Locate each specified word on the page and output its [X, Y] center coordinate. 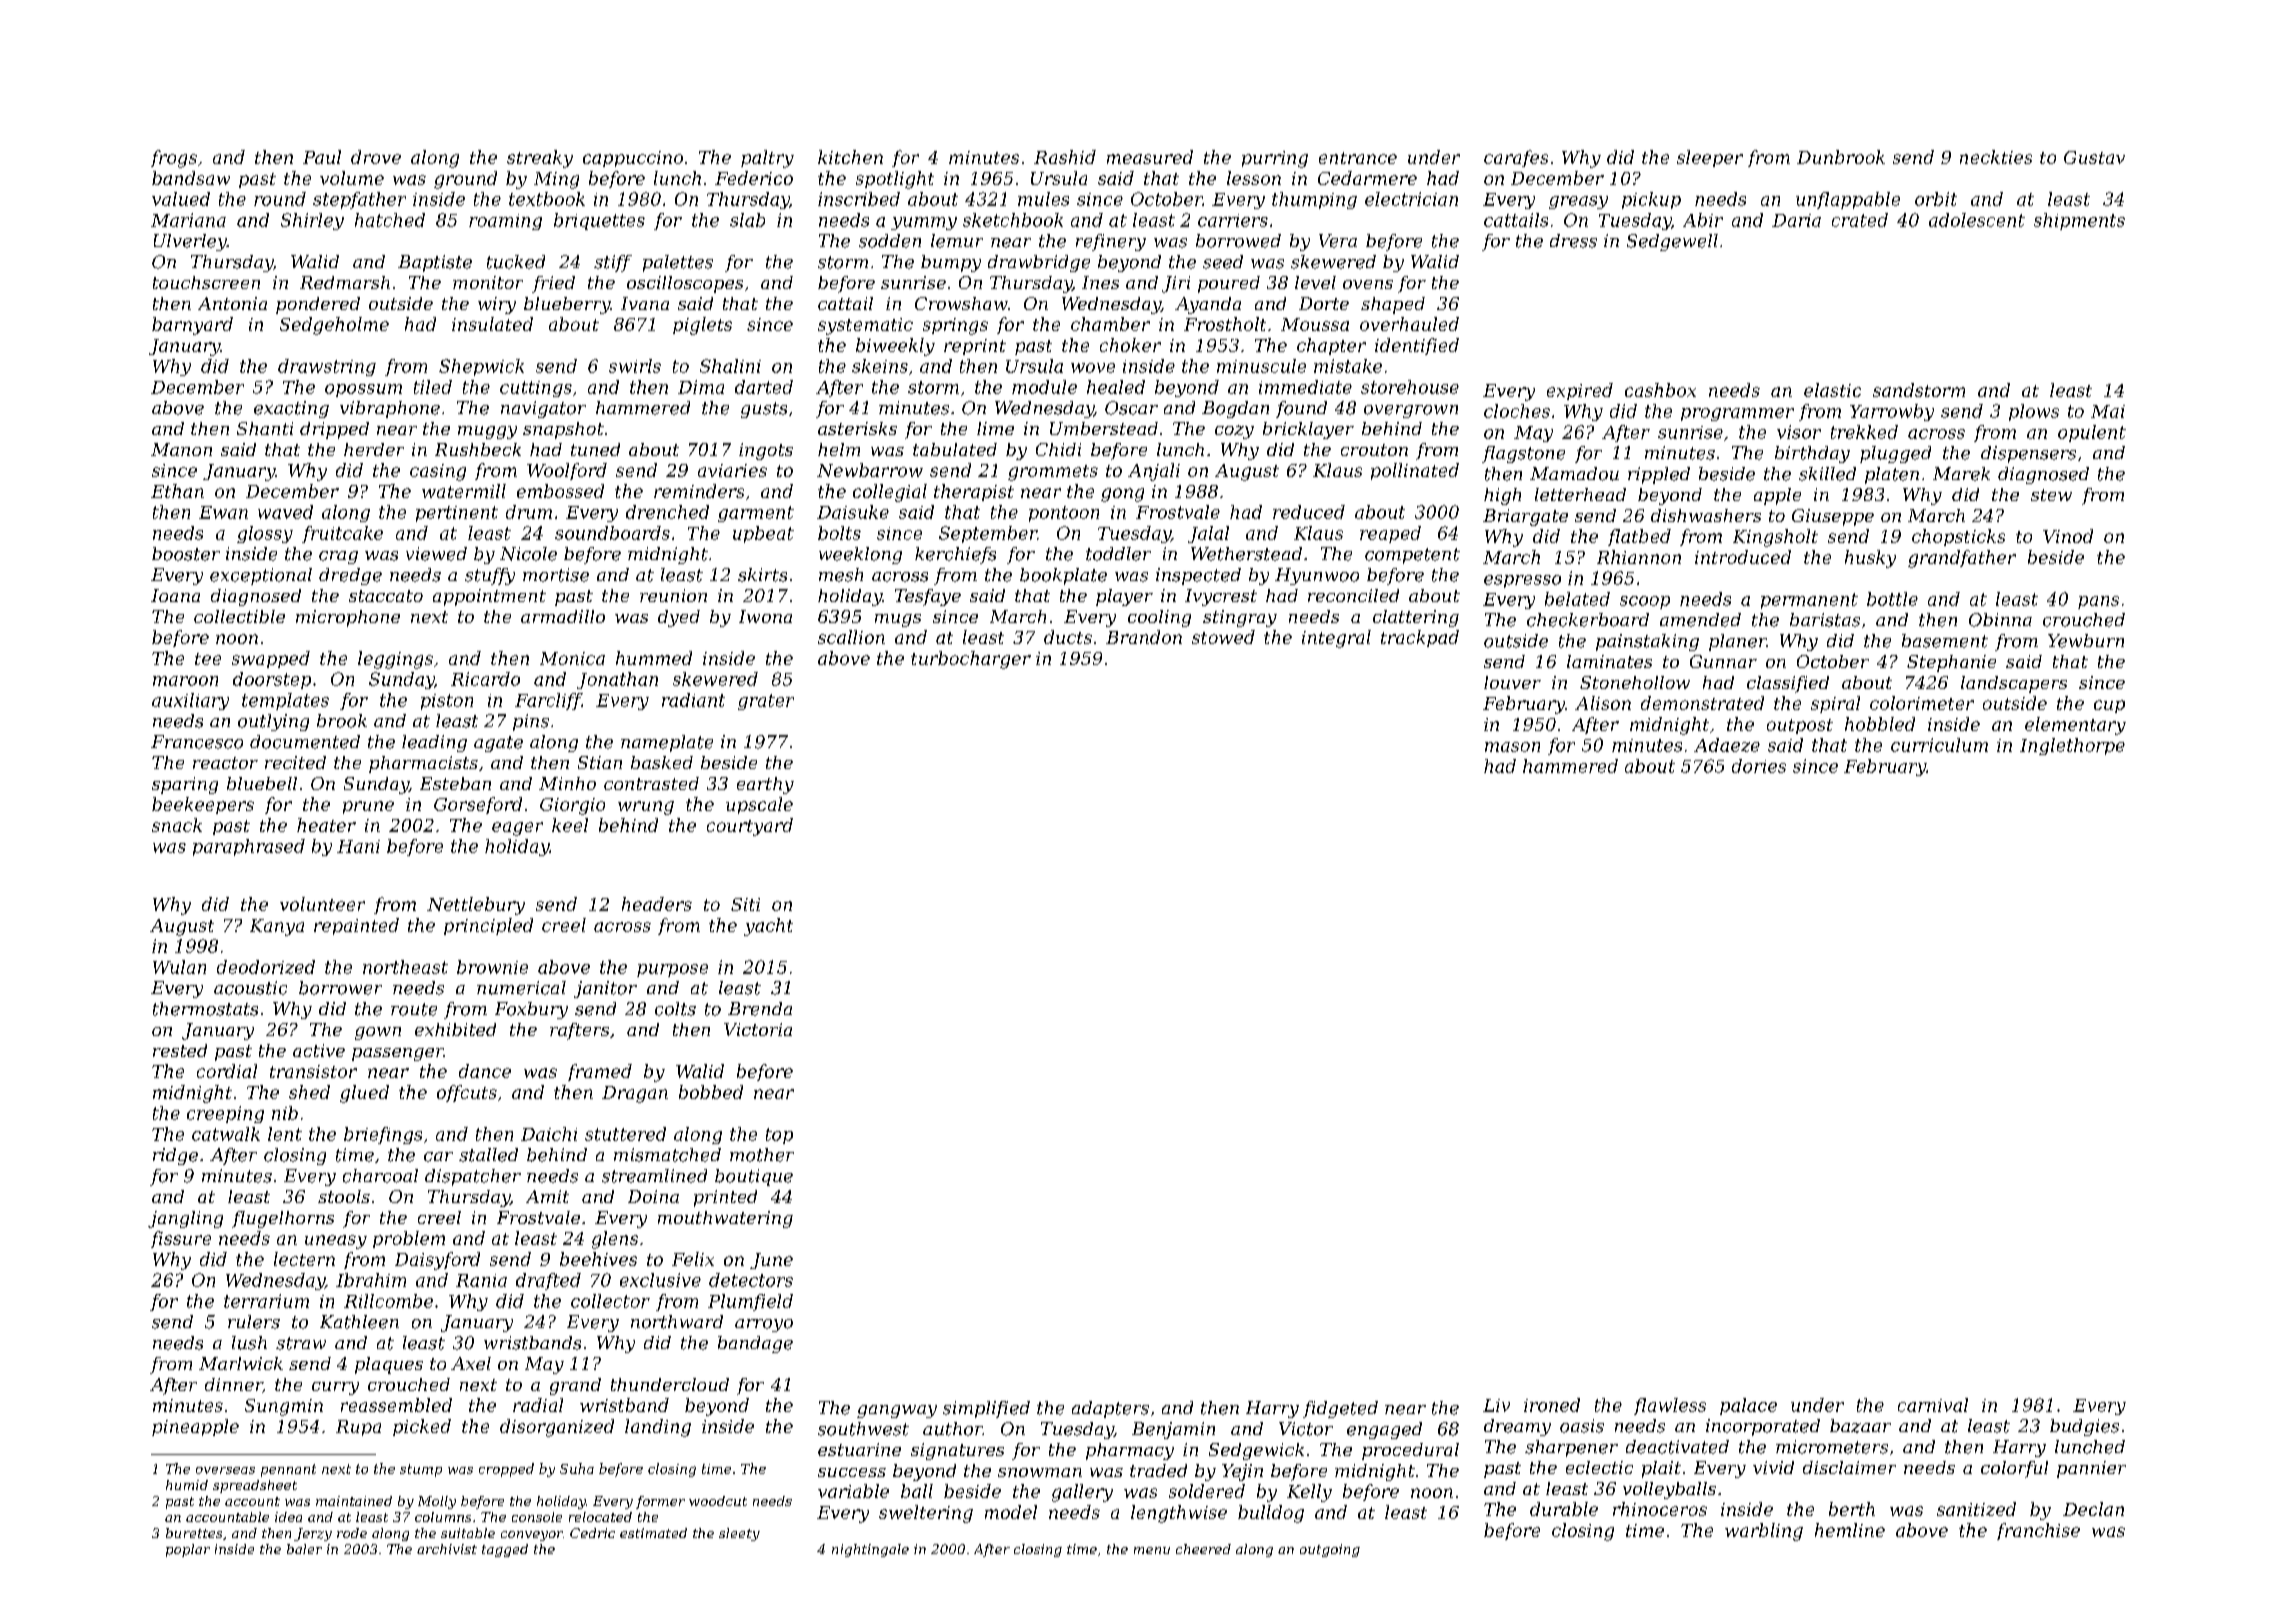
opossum [363, 390]
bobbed [711, 1092]
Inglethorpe [2072, 746]
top [779, 1136]
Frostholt [1225, 324]
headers [657, 904]
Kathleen [359, 1322]
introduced [1743, 557]
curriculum [1939, 745]
